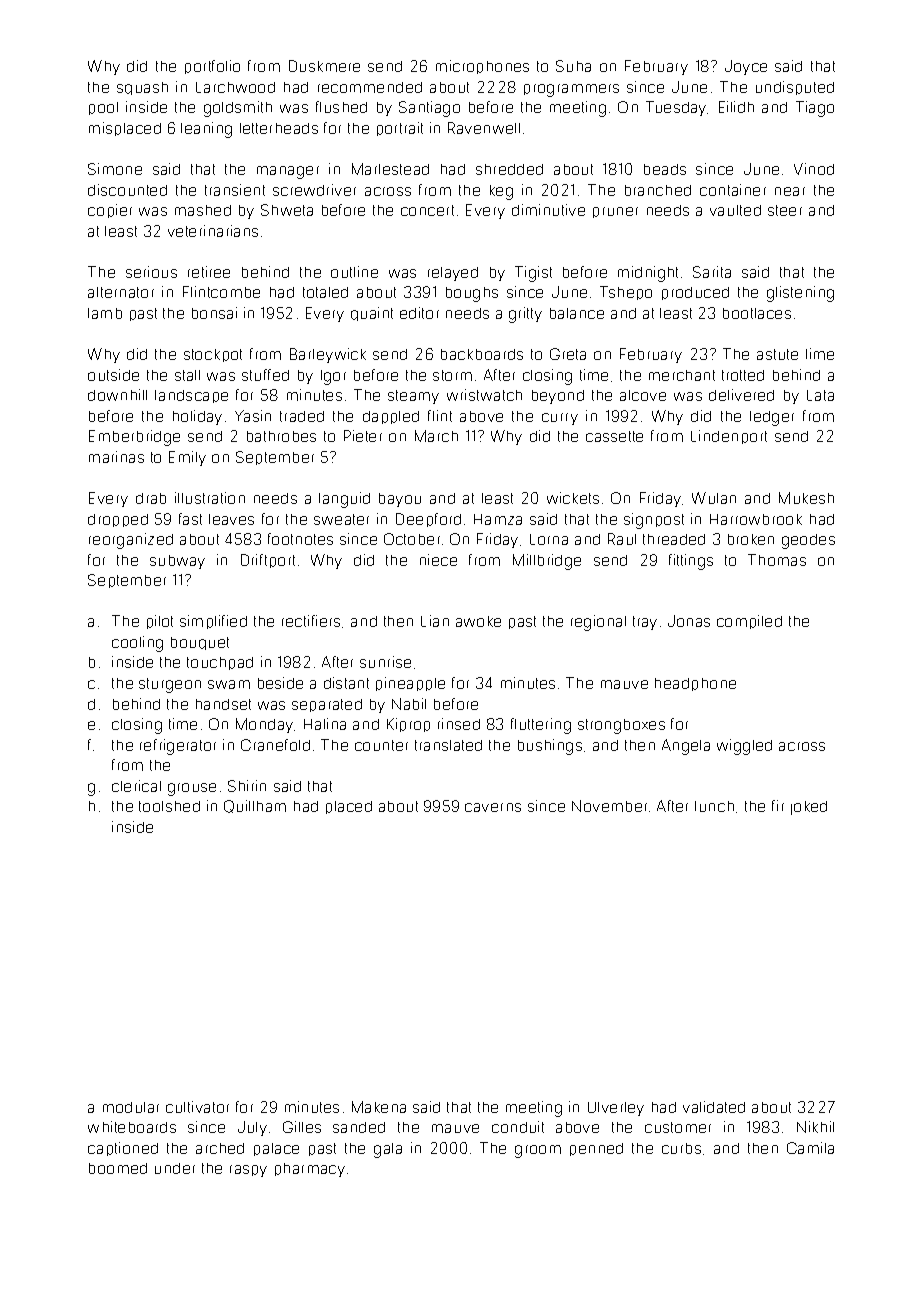 Image resolution: width=924 pixels, height=1308 pixels. What do you see at coordinates (795, 88) in the document?
I see `undisputed` at bounding box center [795, 88].
